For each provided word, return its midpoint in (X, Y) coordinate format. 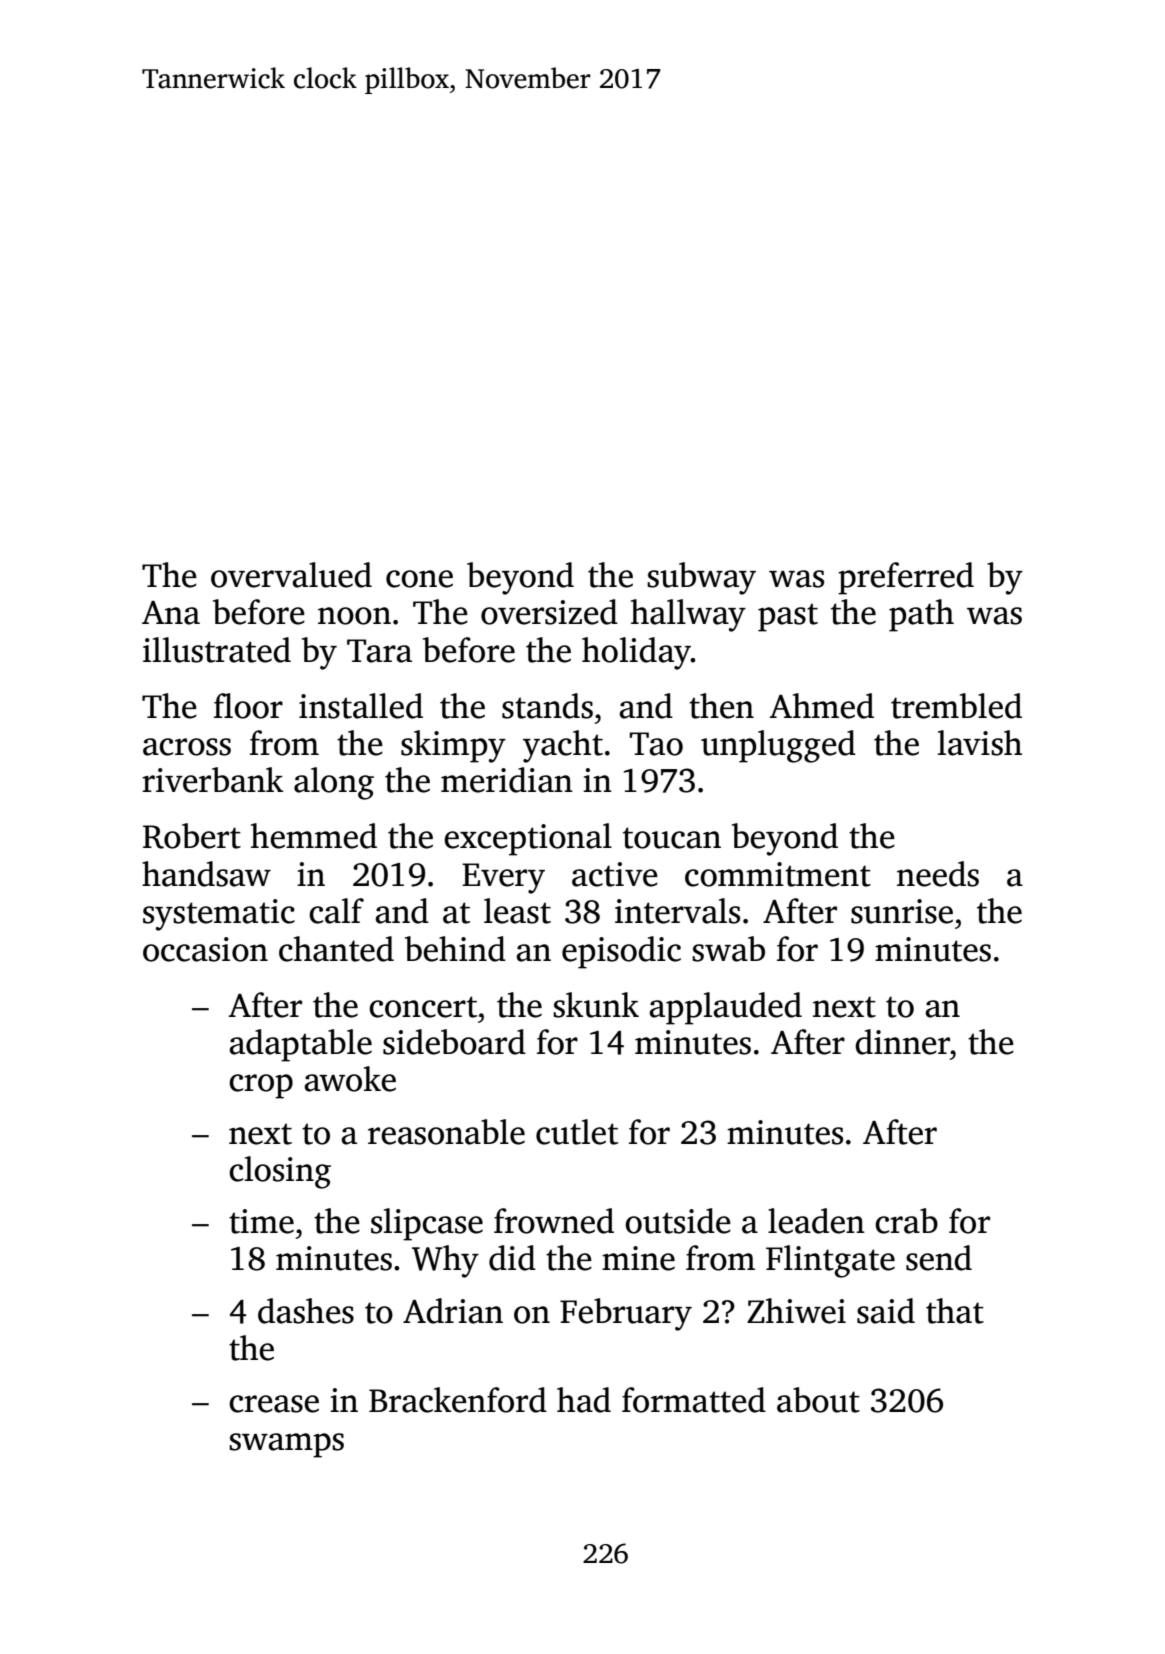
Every (503, 878)
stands (547, 706)
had (584, 1400)
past (788, 617)
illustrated (217, 650)
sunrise (902, 911)
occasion (205, 949)
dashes (306, 1311)
